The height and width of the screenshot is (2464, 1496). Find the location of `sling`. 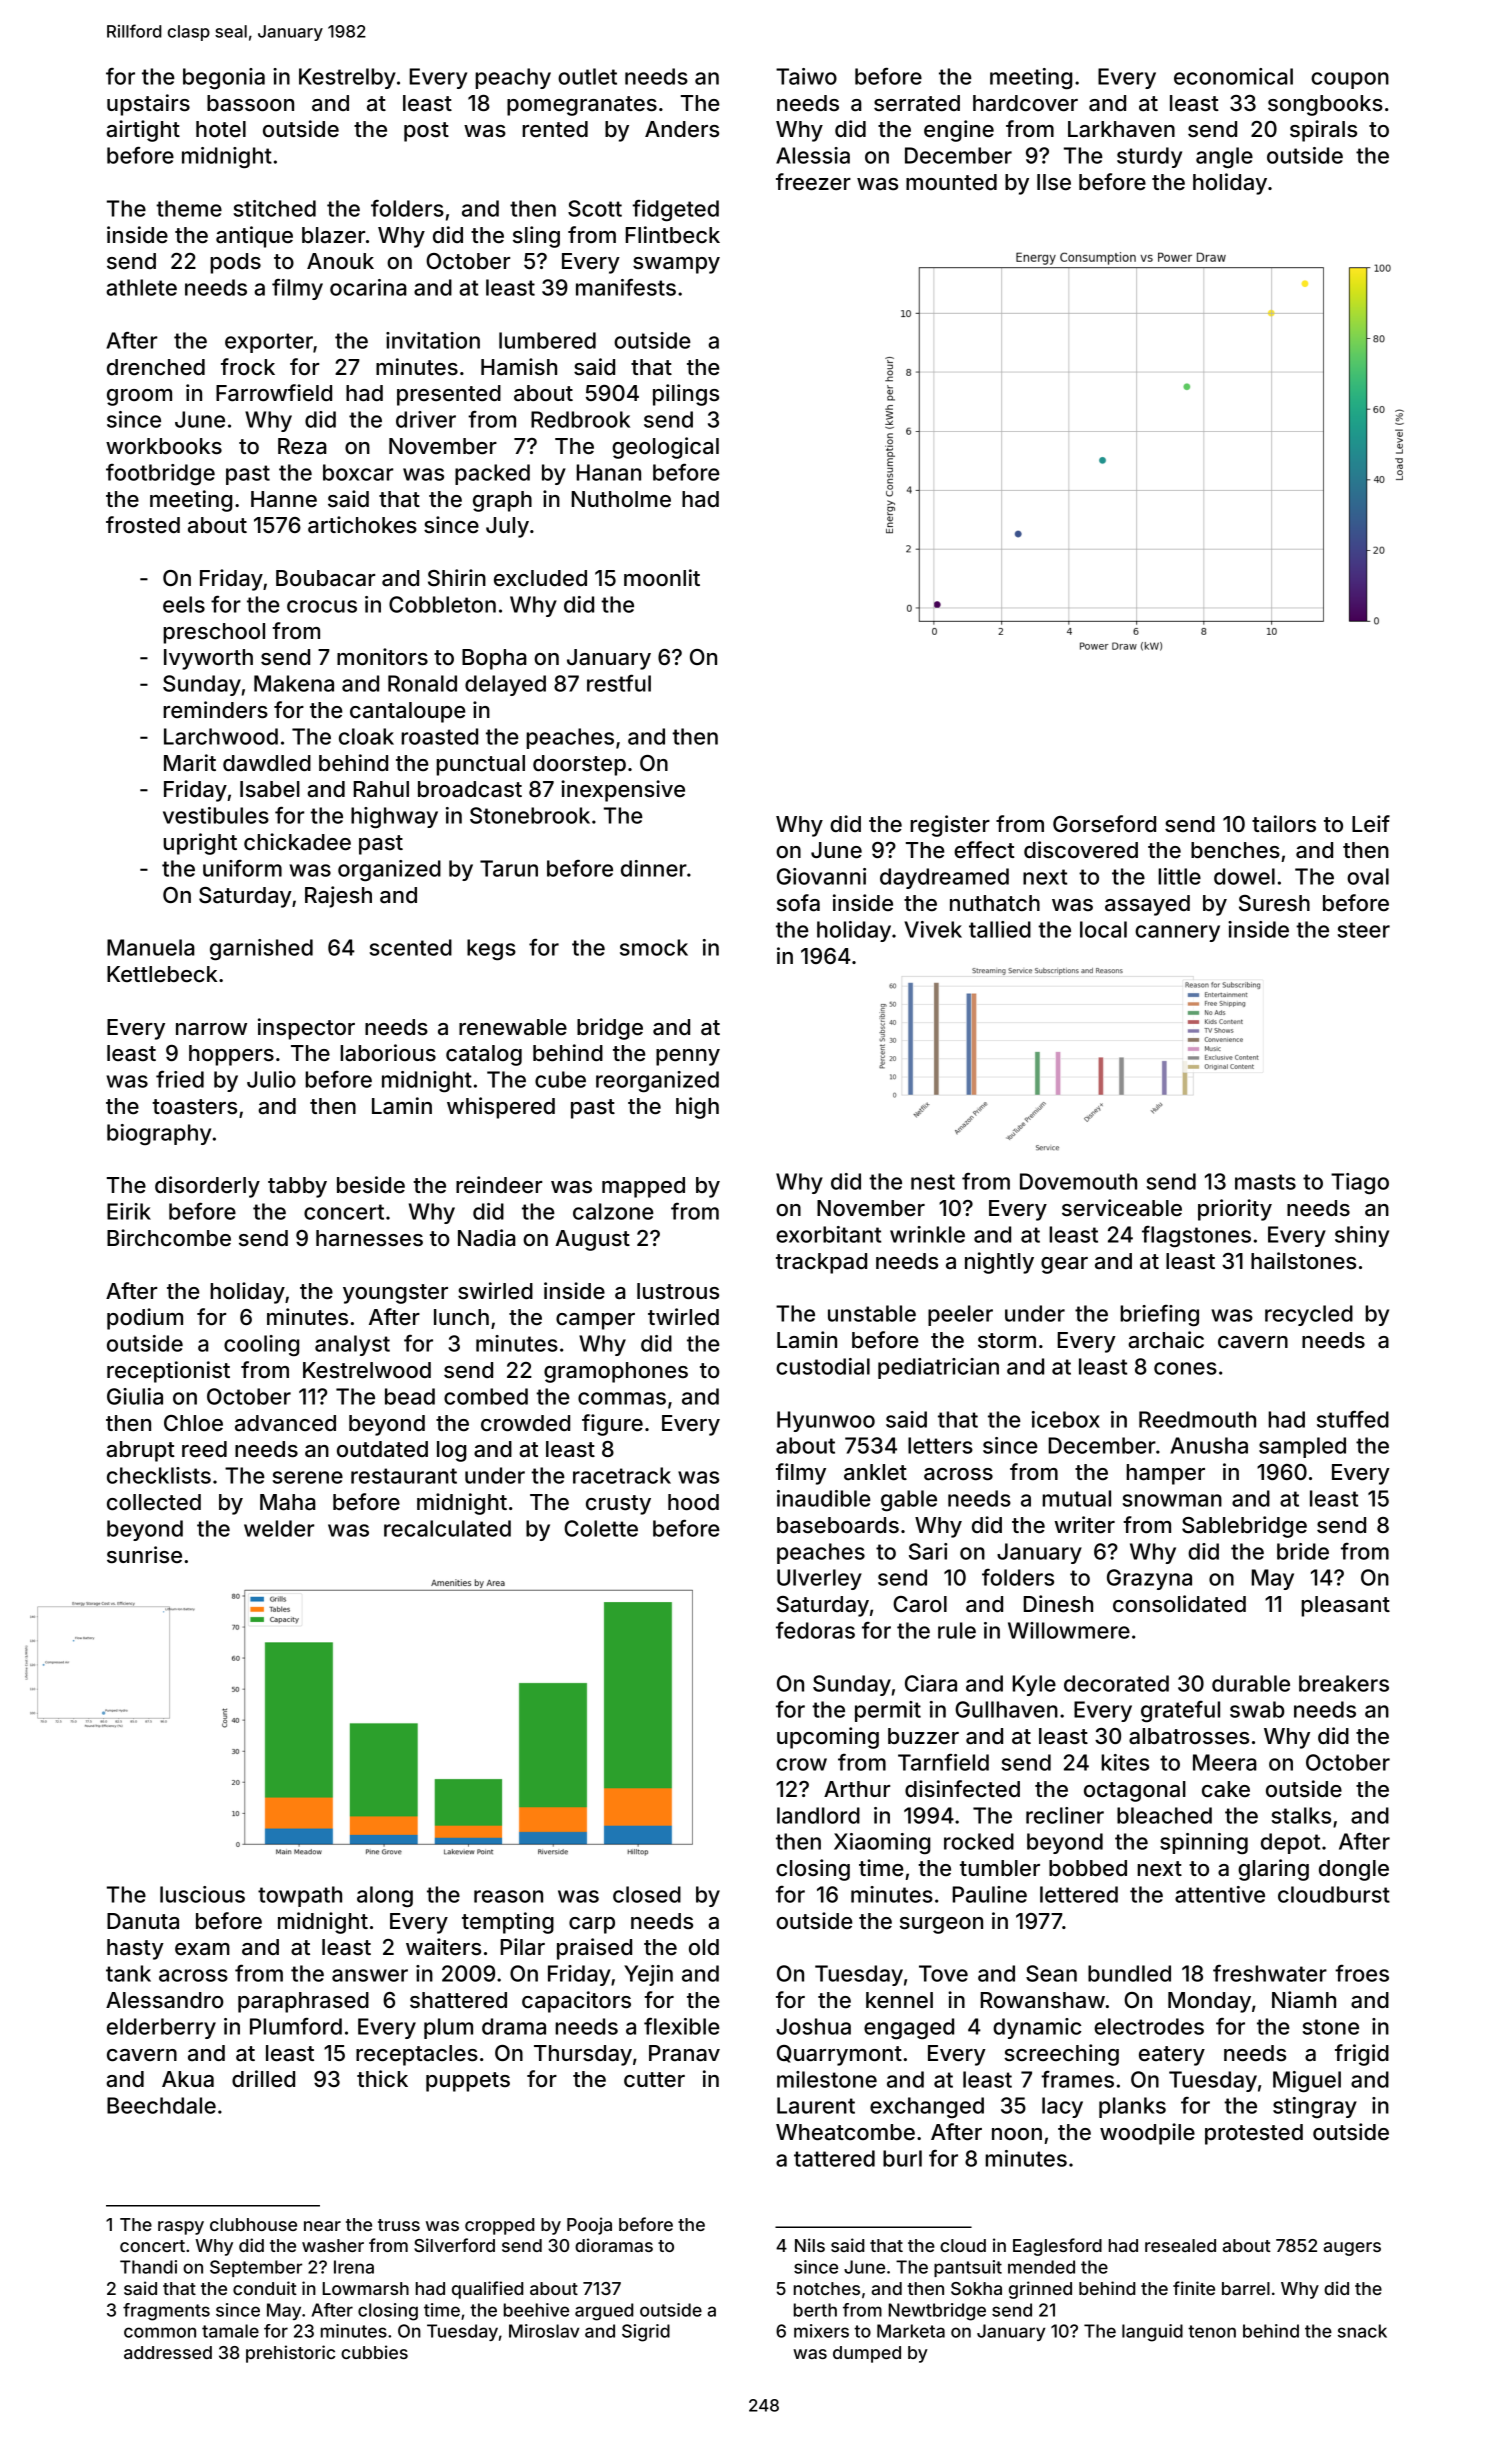

sling is located at coordinates (536, 237).
